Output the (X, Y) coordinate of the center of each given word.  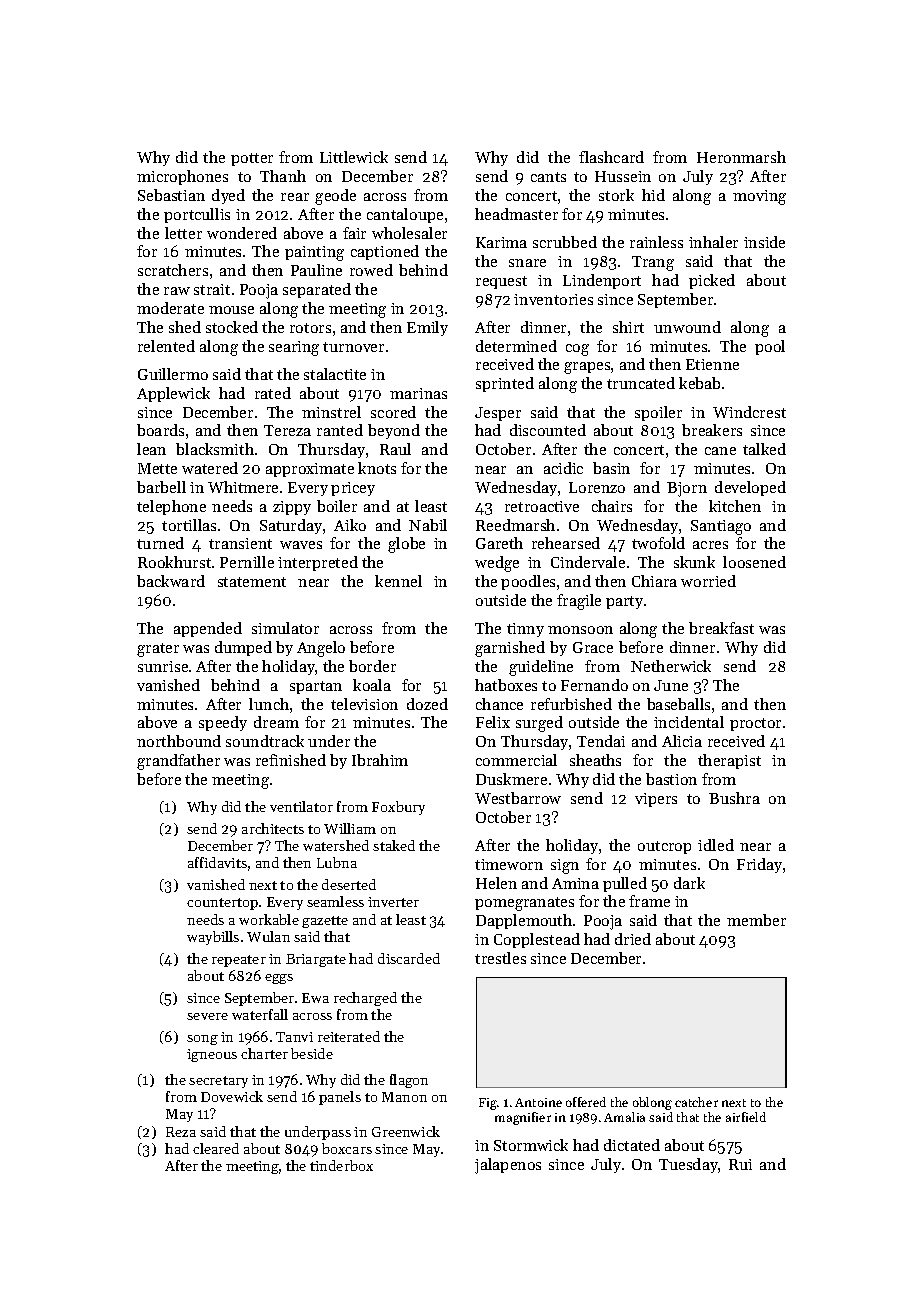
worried (708, 581)
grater (158, 650)
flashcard (611, 157)
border (372, 666)
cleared (216, 1148)
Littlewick (354, 157)
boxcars (347, 1148)
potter (252, 159)
